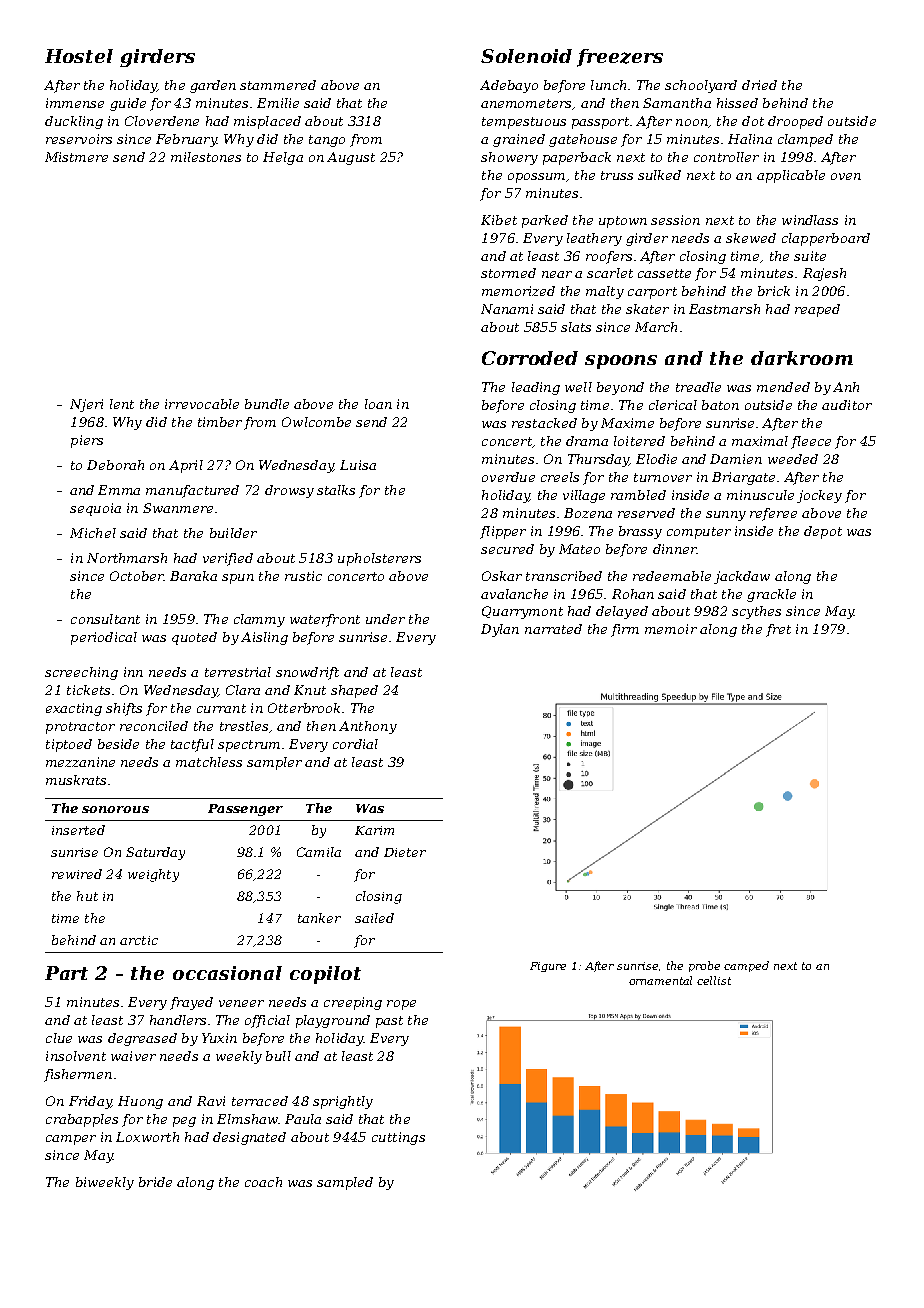 Image resolution: width=924 pixels, height=1308 pixels. I want to click on probe, so click(704, 966).
